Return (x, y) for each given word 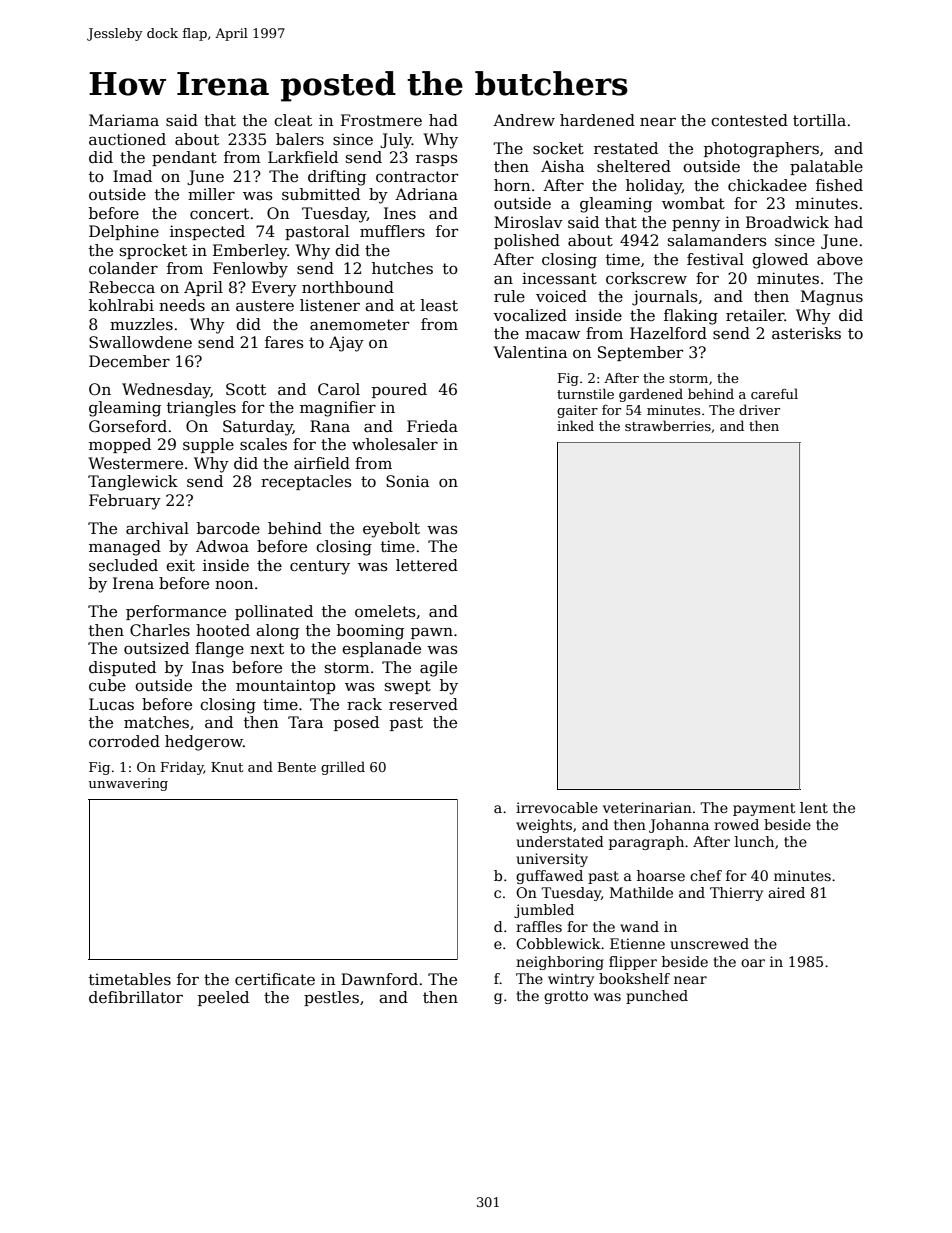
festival (715, 259)
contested (749, 120)
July (396, 141)
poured (399, 390)
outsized (156, 648)
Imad (132, 176)
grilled (343, 768)
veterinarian (647, 807)
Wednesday (166, 391)
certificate (275, 979)
